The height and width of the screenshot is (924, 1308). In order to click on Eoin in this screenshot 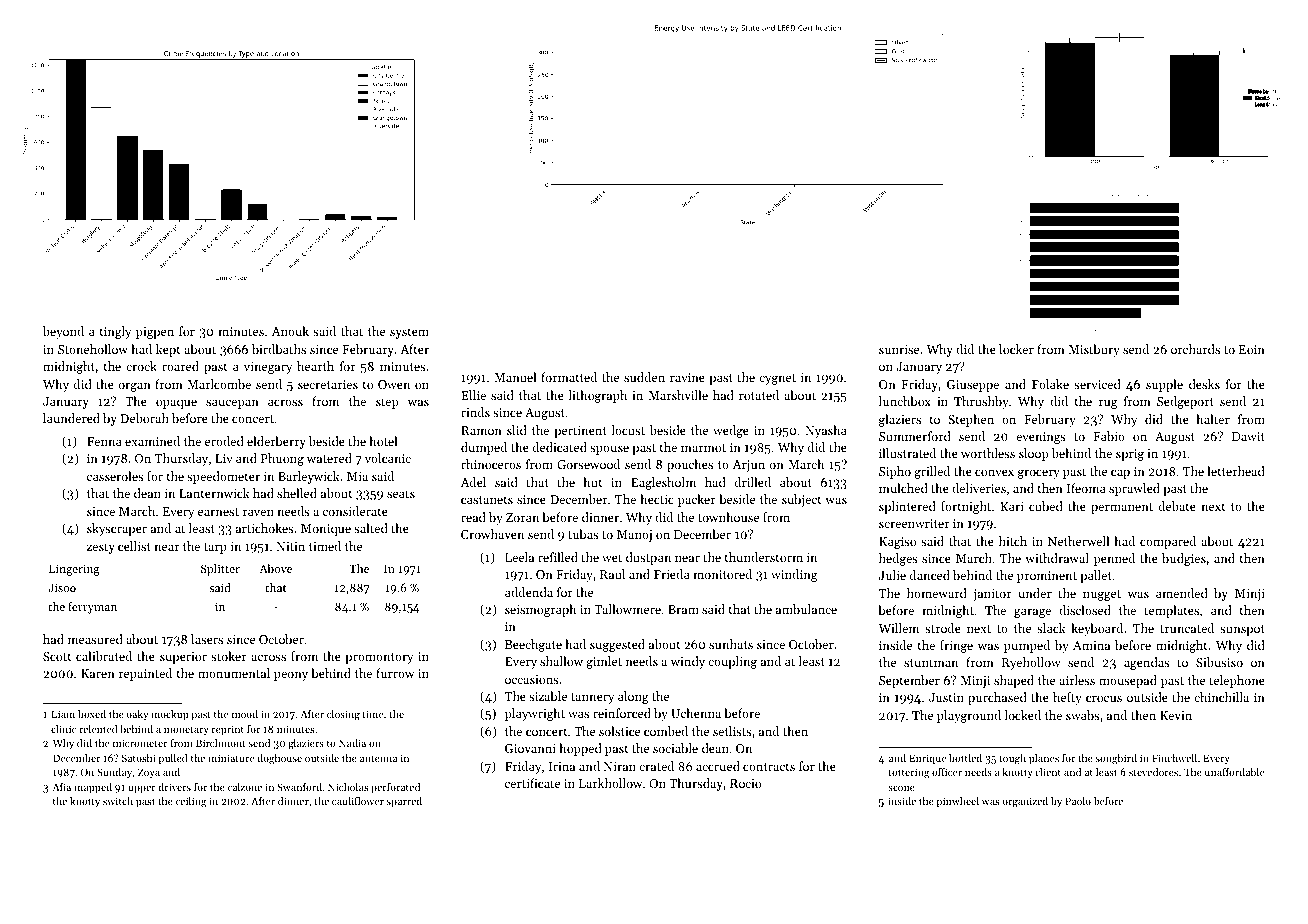, I will do `click(1252, 349)`.
